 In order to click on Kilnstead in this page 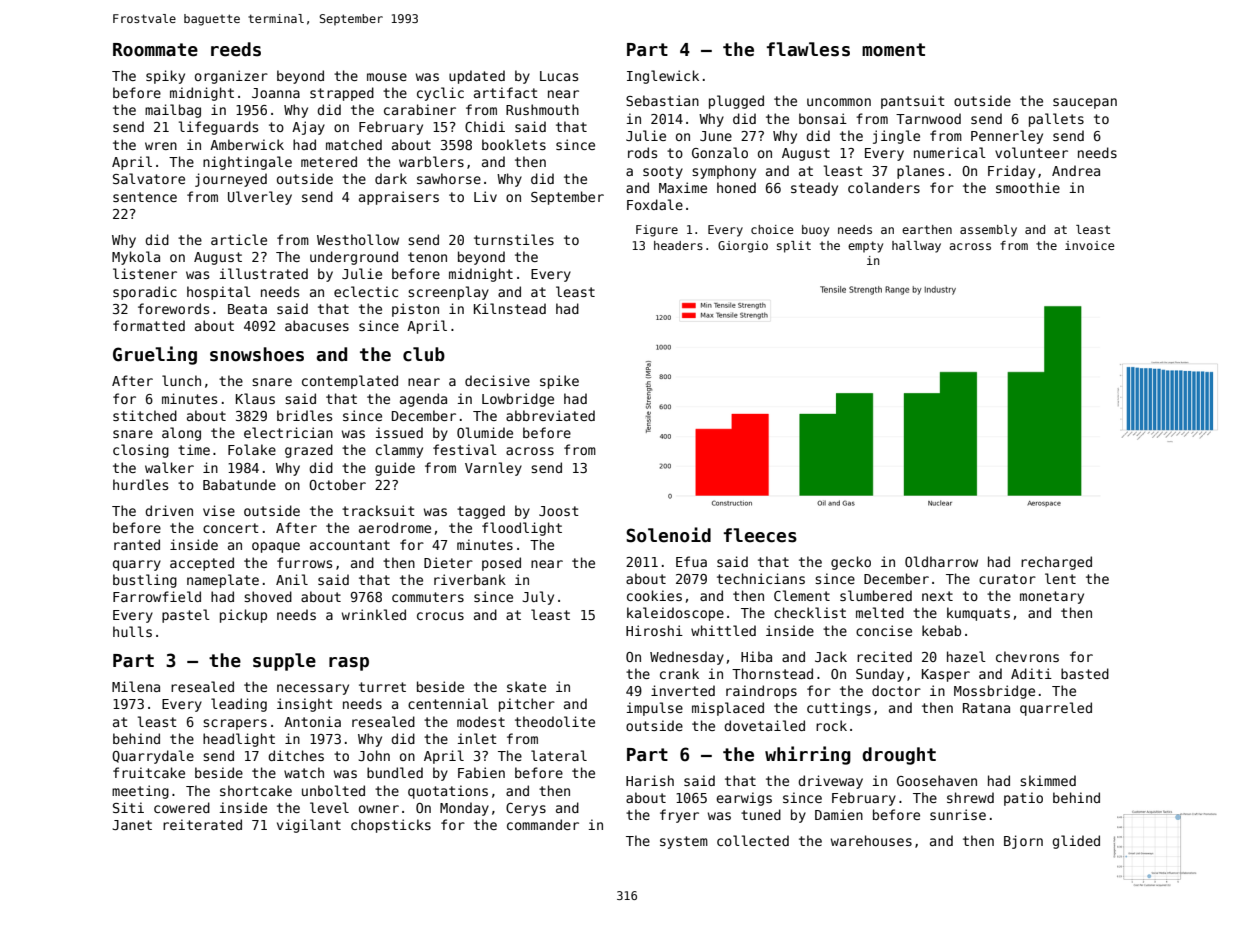, I will do `click(510, 308)`.
